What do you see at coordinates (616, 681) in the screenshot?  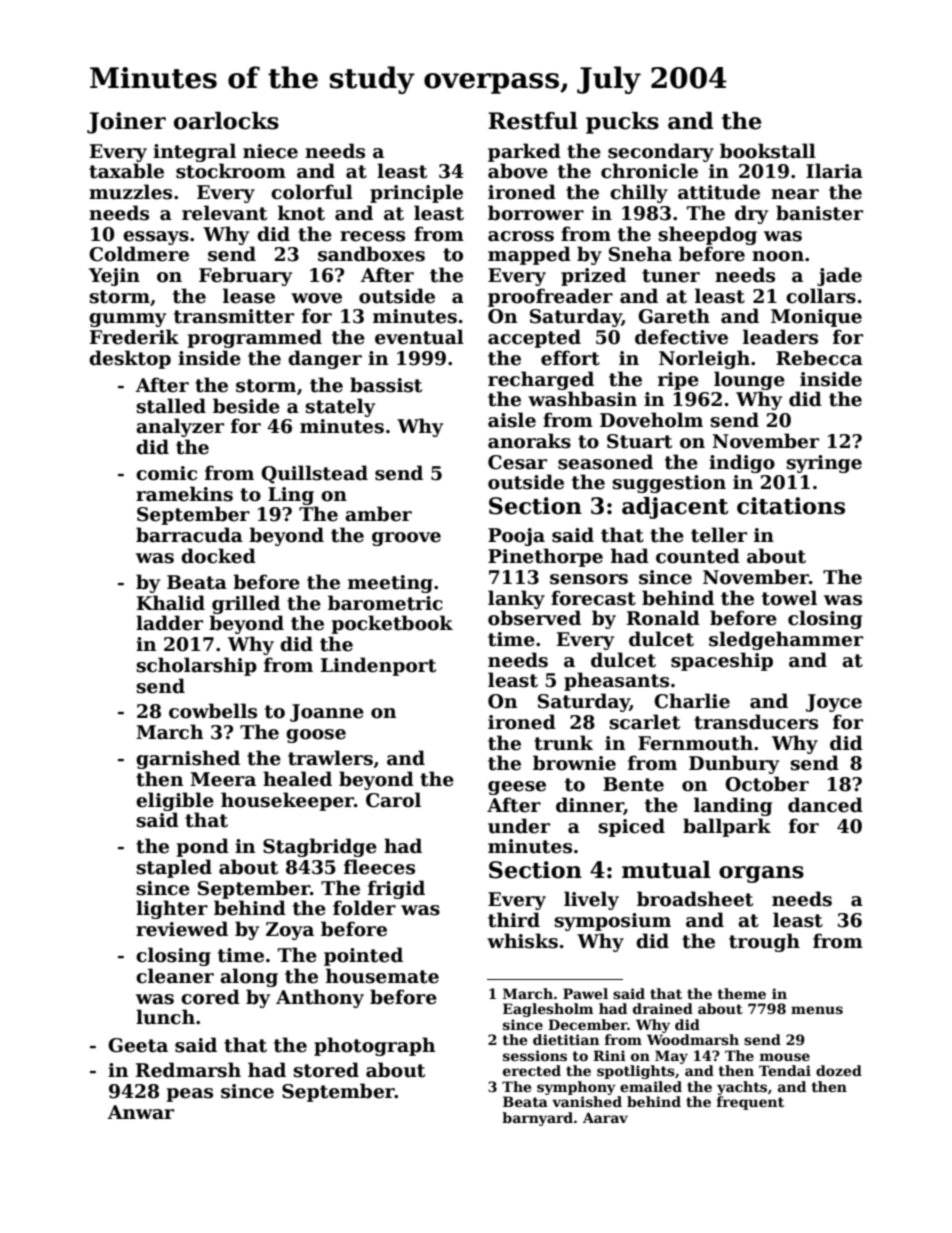 I see `pheasants` at bounding box center [616, 681].
